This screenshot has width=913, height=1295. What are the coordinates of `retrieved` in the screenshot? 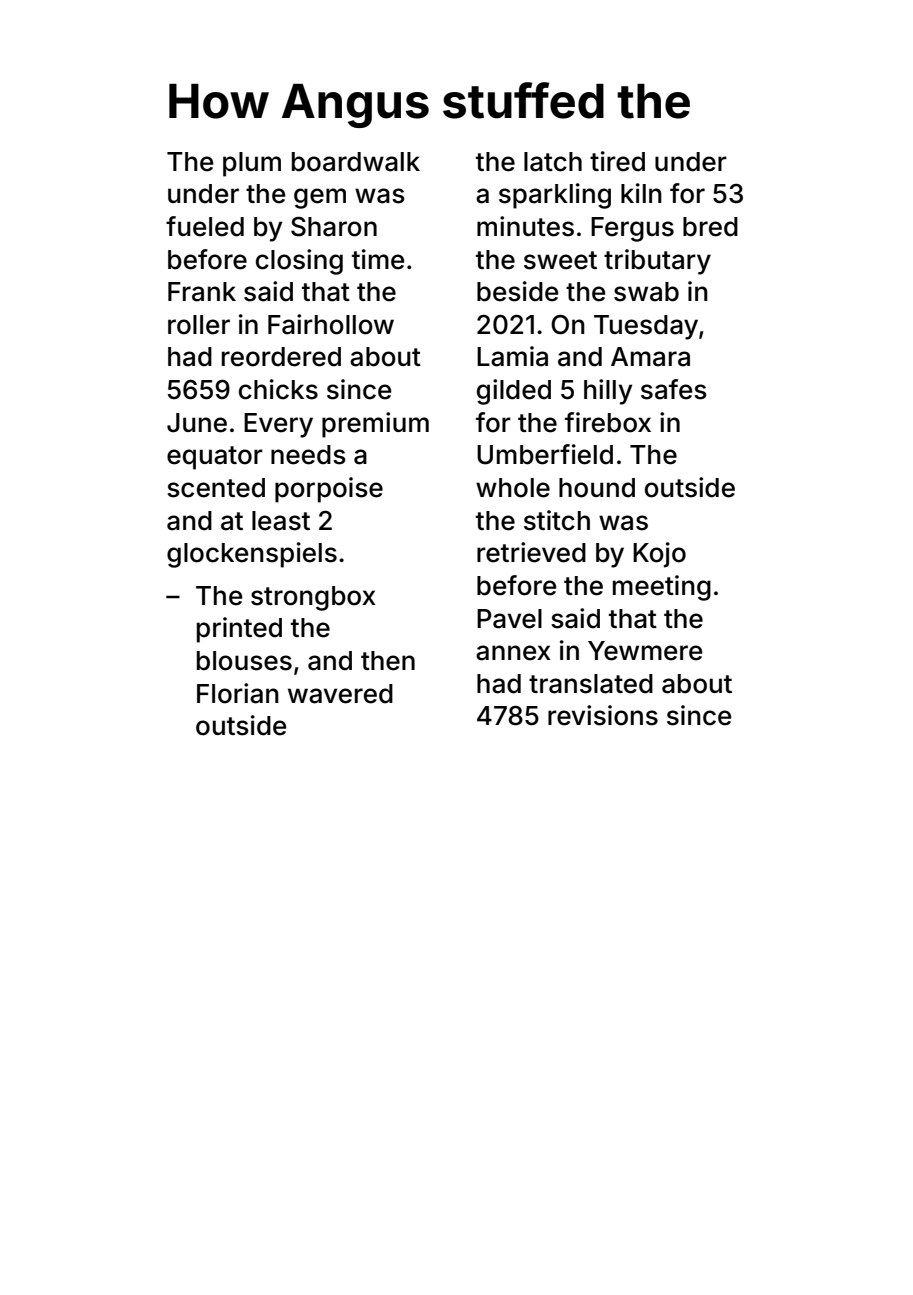 It's located at (531, 552).
